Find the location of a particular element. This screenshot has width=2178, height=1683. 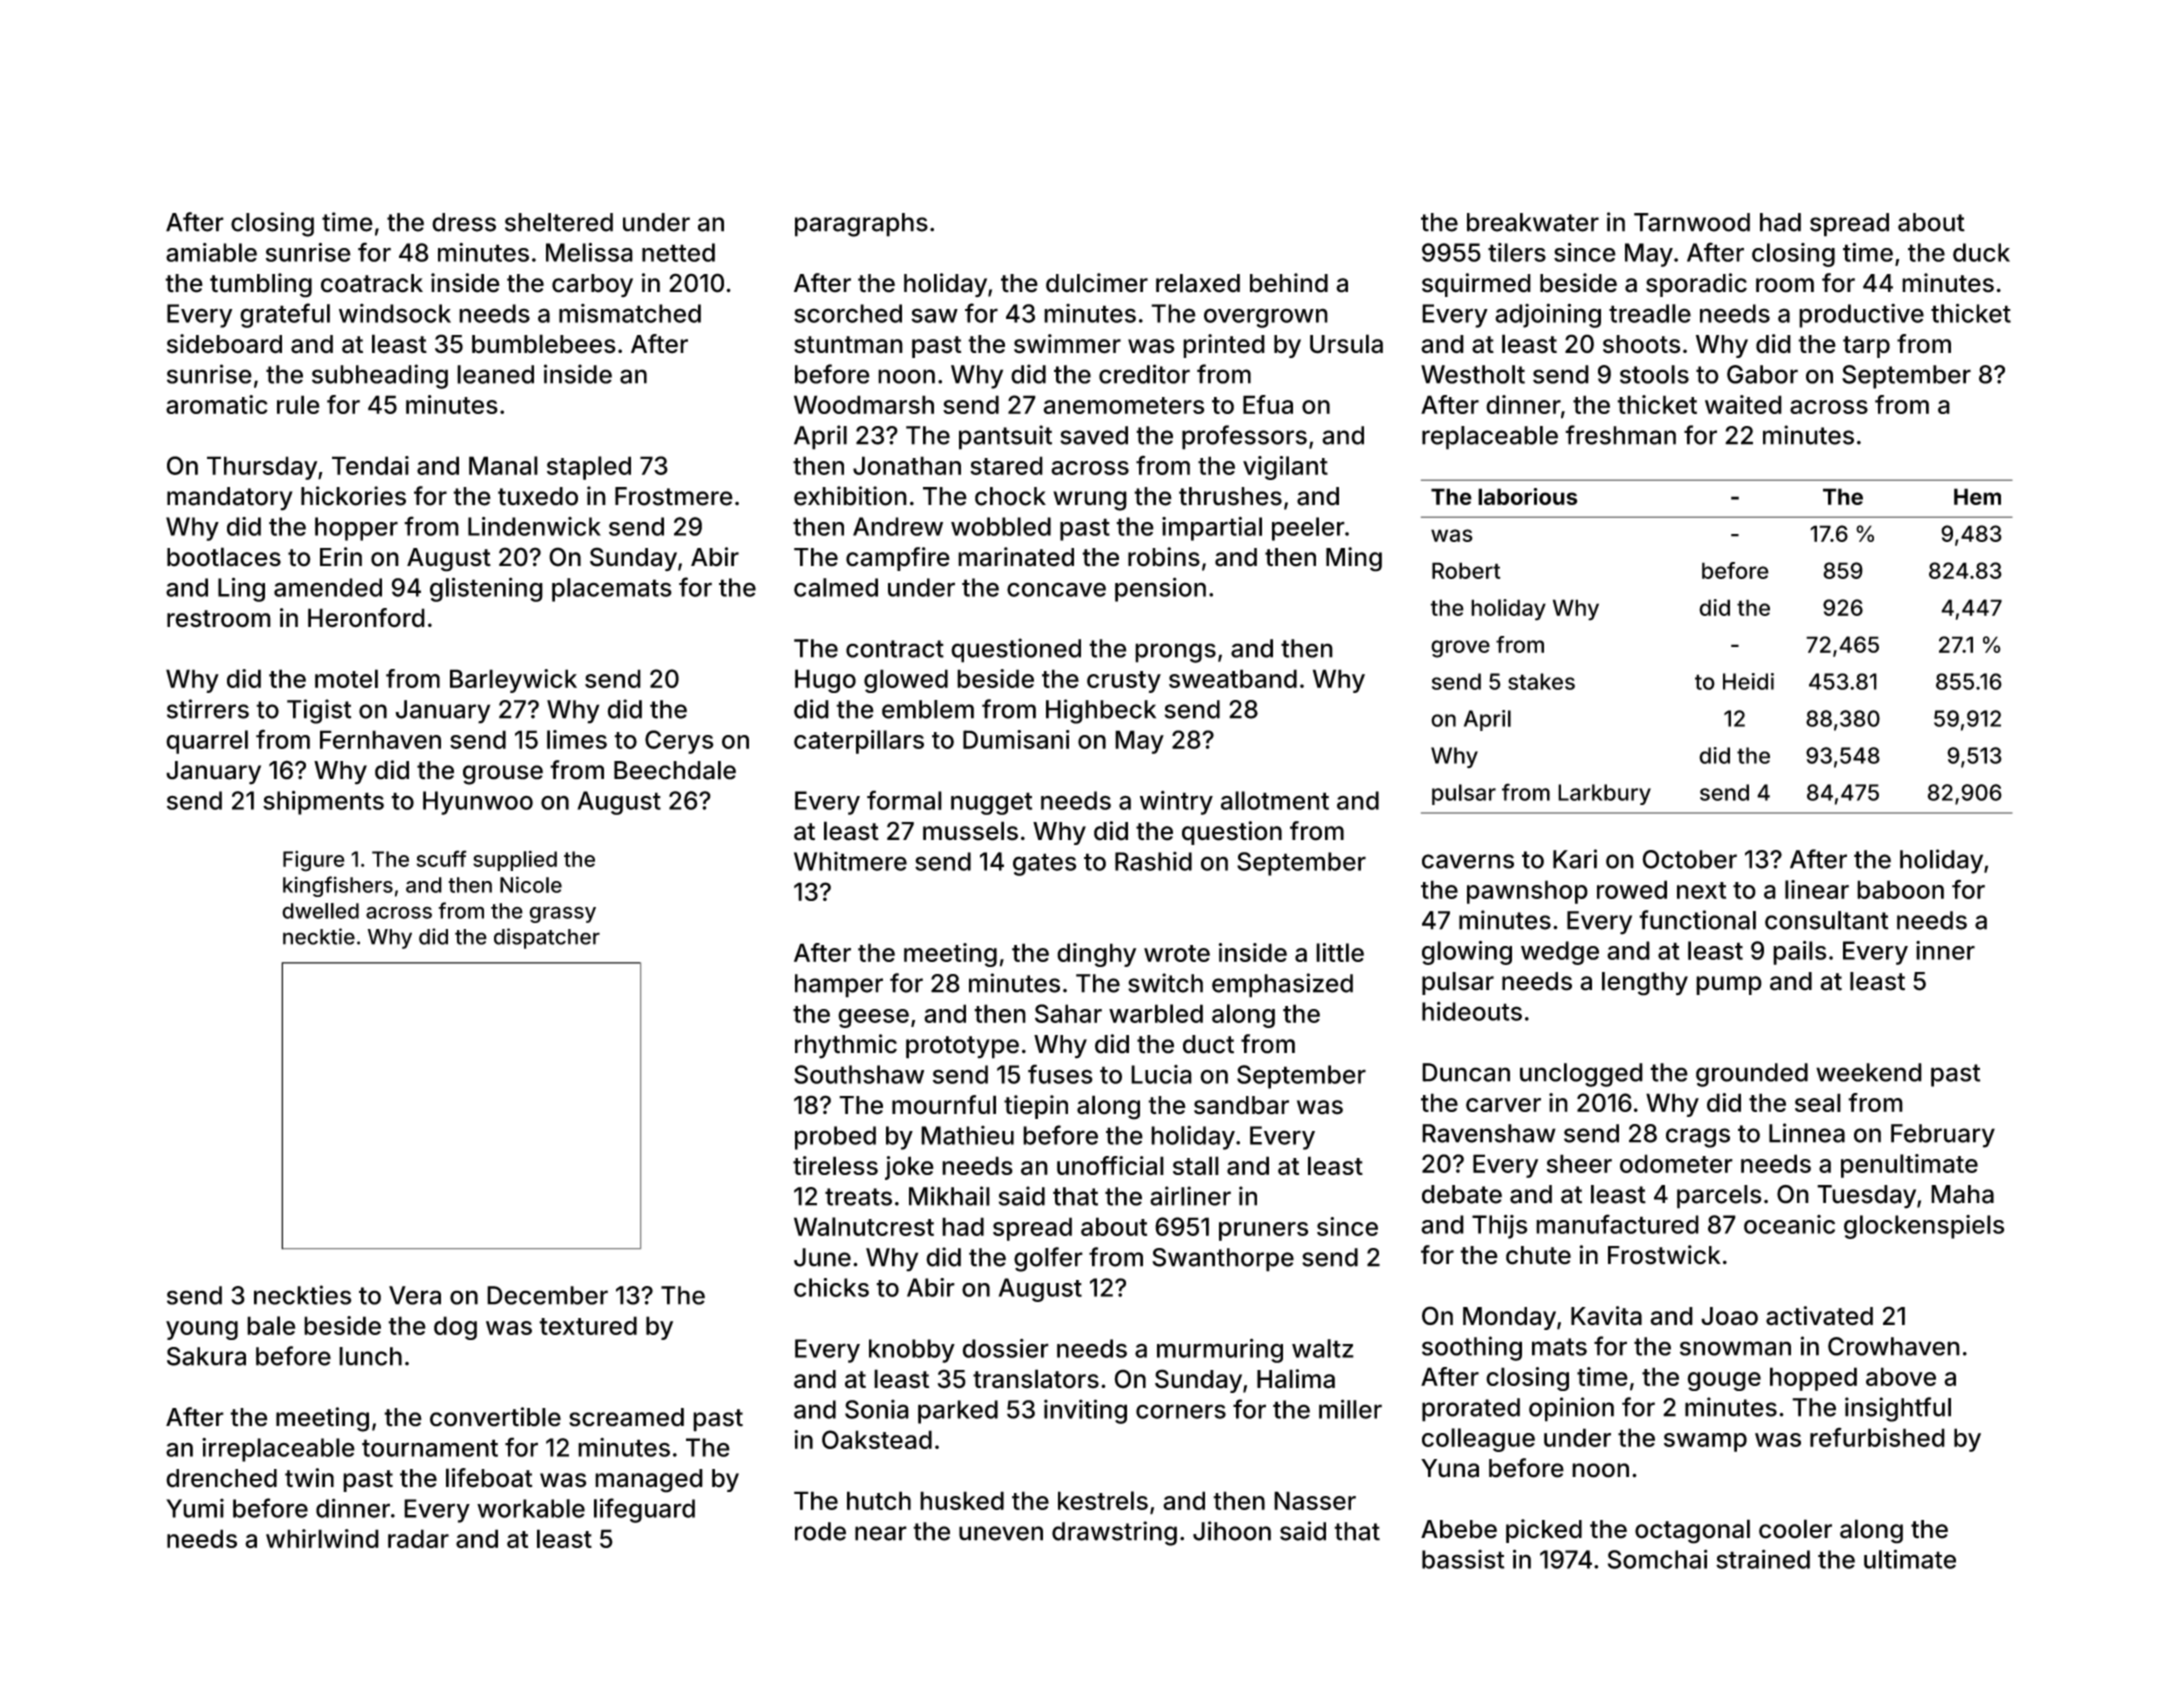

June is located at coordinates (822, 1257).
